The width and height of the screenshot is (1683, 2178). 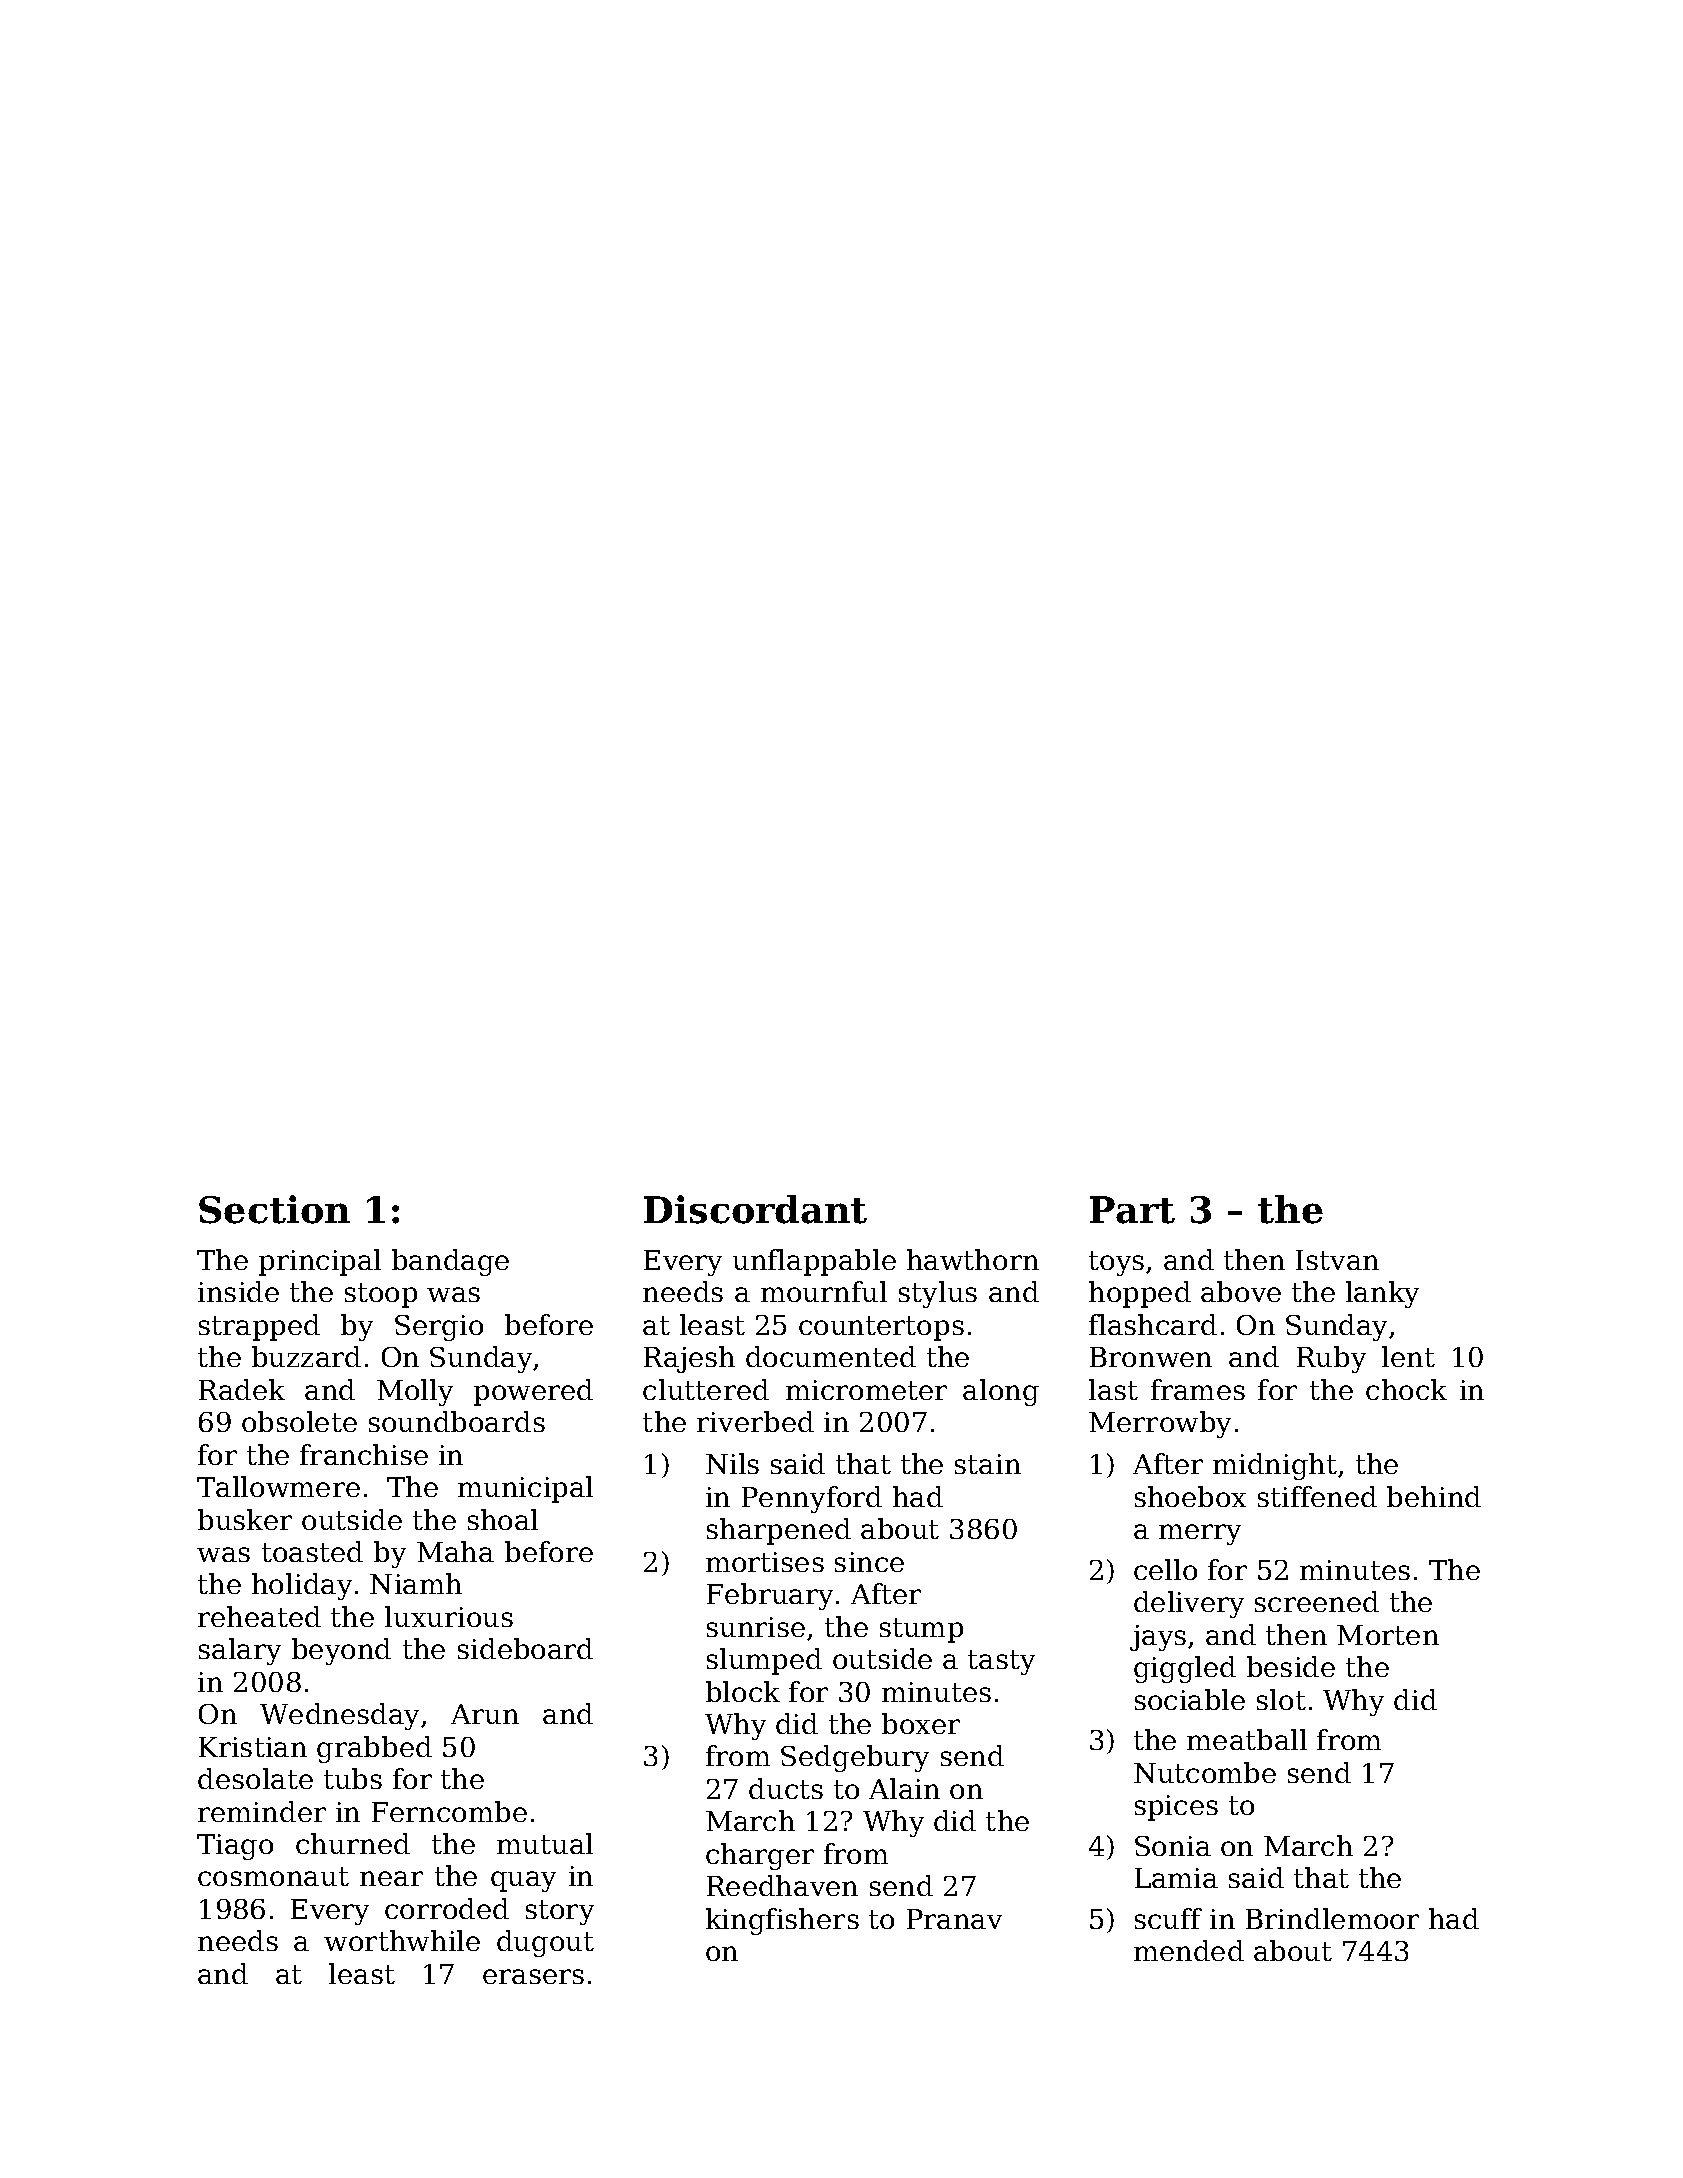 What do you see at coordinates (1434, 1496) in the screenshot?
I see `behind` at bounding box center [1434, 1496].
